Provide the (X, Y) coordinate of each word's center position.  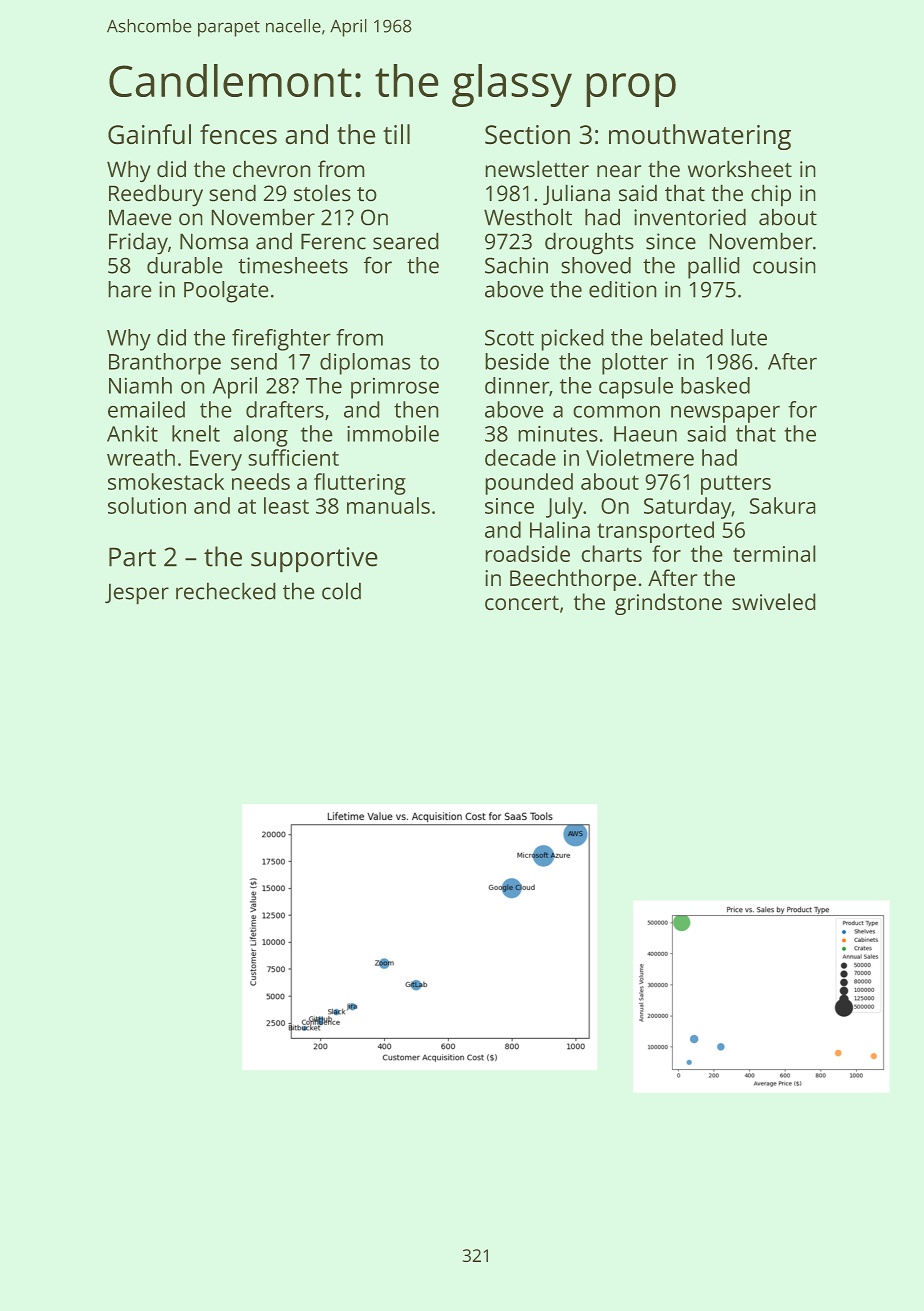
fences (238, 134)
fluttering (360, 484)
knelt (196, 433)
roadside (527, 553)
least (286, 505)
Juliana (576, 194)
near (619, 171)
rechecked (226, 591)
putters (736, 485)
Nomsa (214, 241)
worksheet (740, 169)
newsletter (537, 169)
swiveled (774, 602)
